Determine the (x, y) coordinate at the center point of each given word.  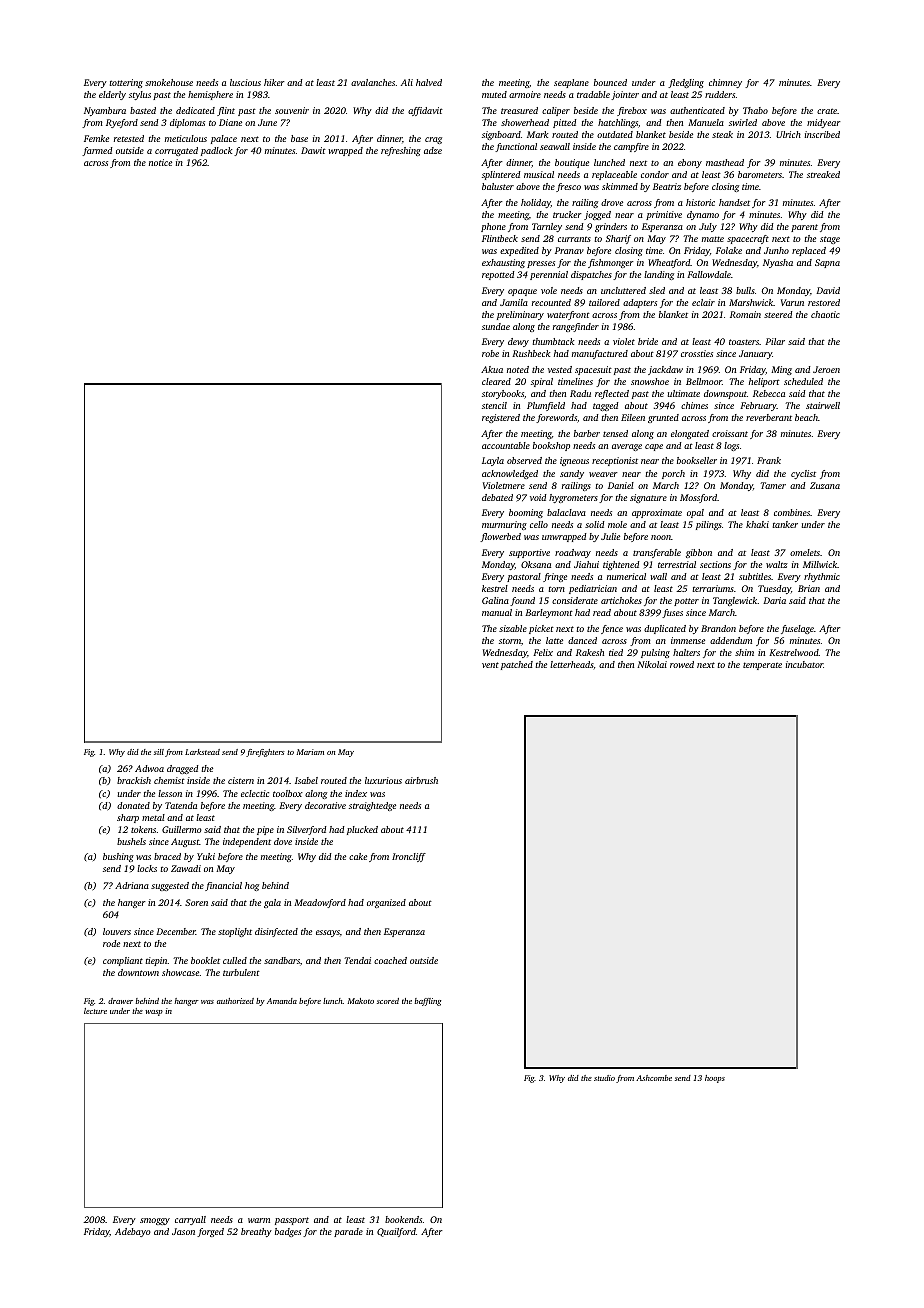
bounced (610, 82)
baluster (498, 186)
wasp (154, 1013)
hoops (715, 1079)
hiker (274, 82)
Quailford (396, 1232)
